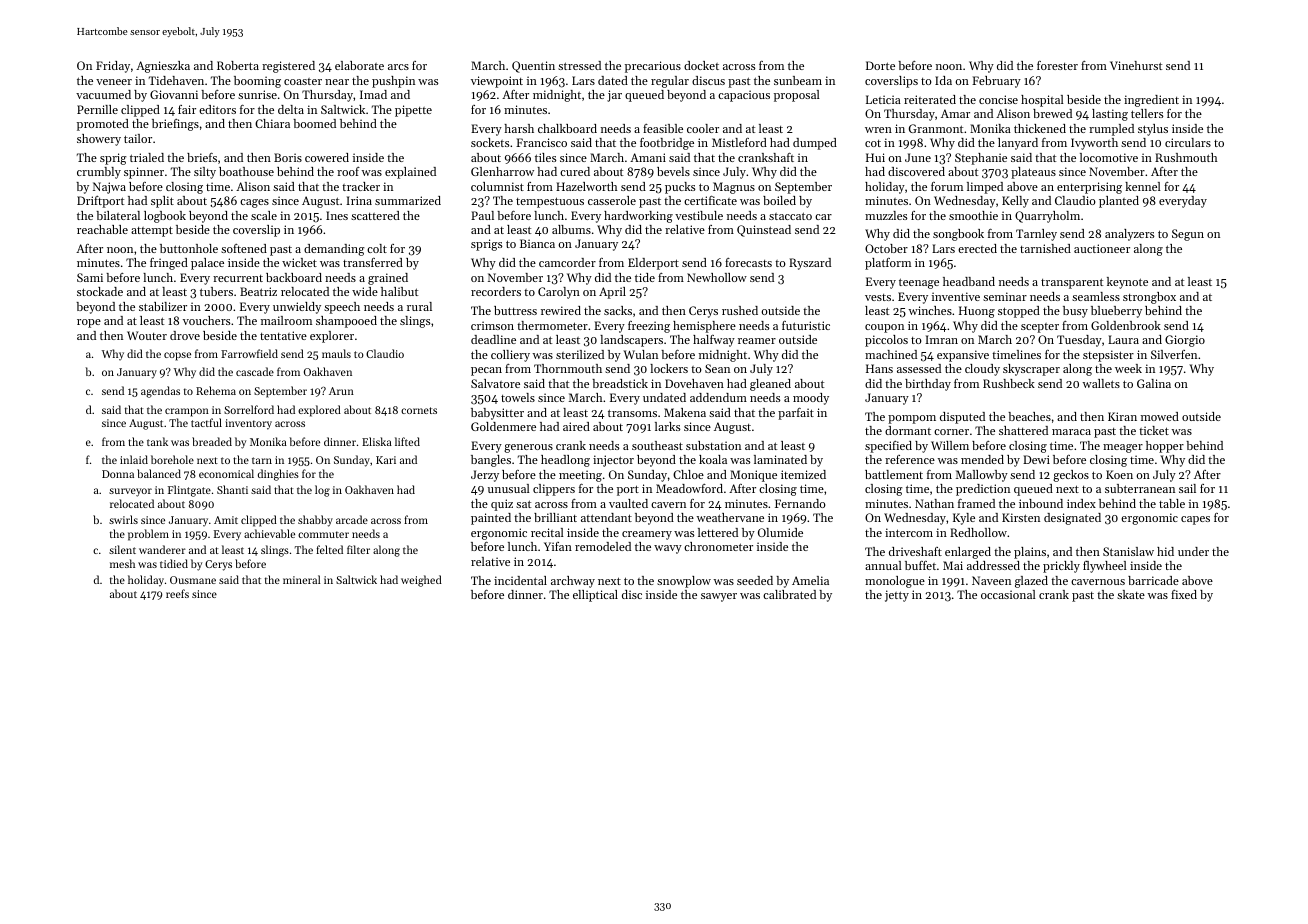 This document has width=1308, height=924. Describe the element at coordinates (244, 248) in the document. I see `softened` at that location.
